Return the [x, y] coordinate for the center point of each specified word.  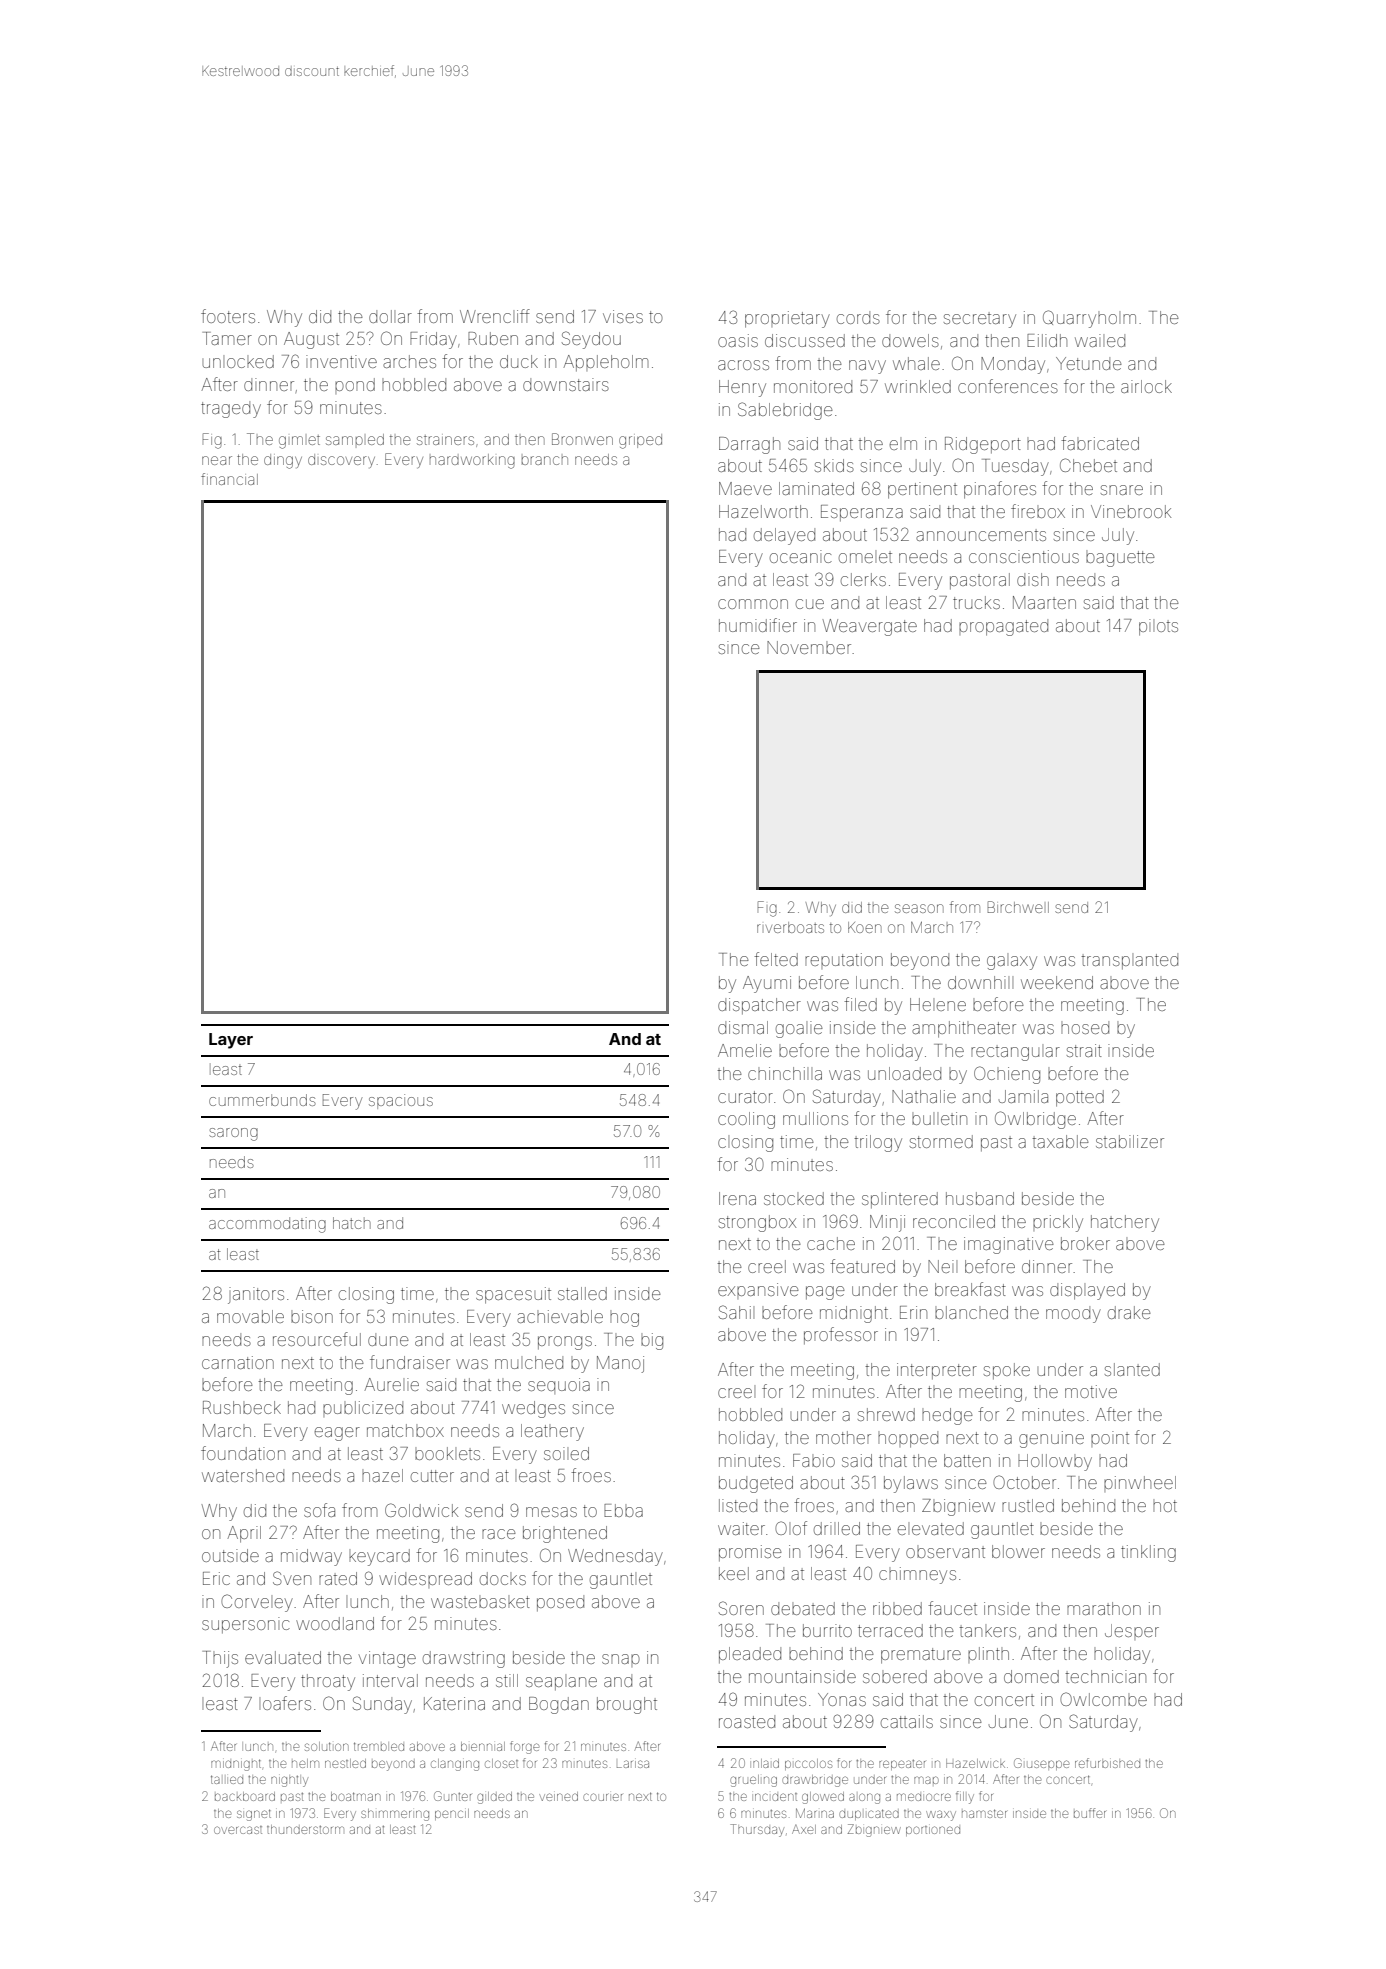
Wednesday [615, 1557]
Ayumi [767, 984]
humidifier [758, 625]
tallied [227, 1779]
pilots [1158, 627]
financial [229, 479]
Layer [231, 1041]
